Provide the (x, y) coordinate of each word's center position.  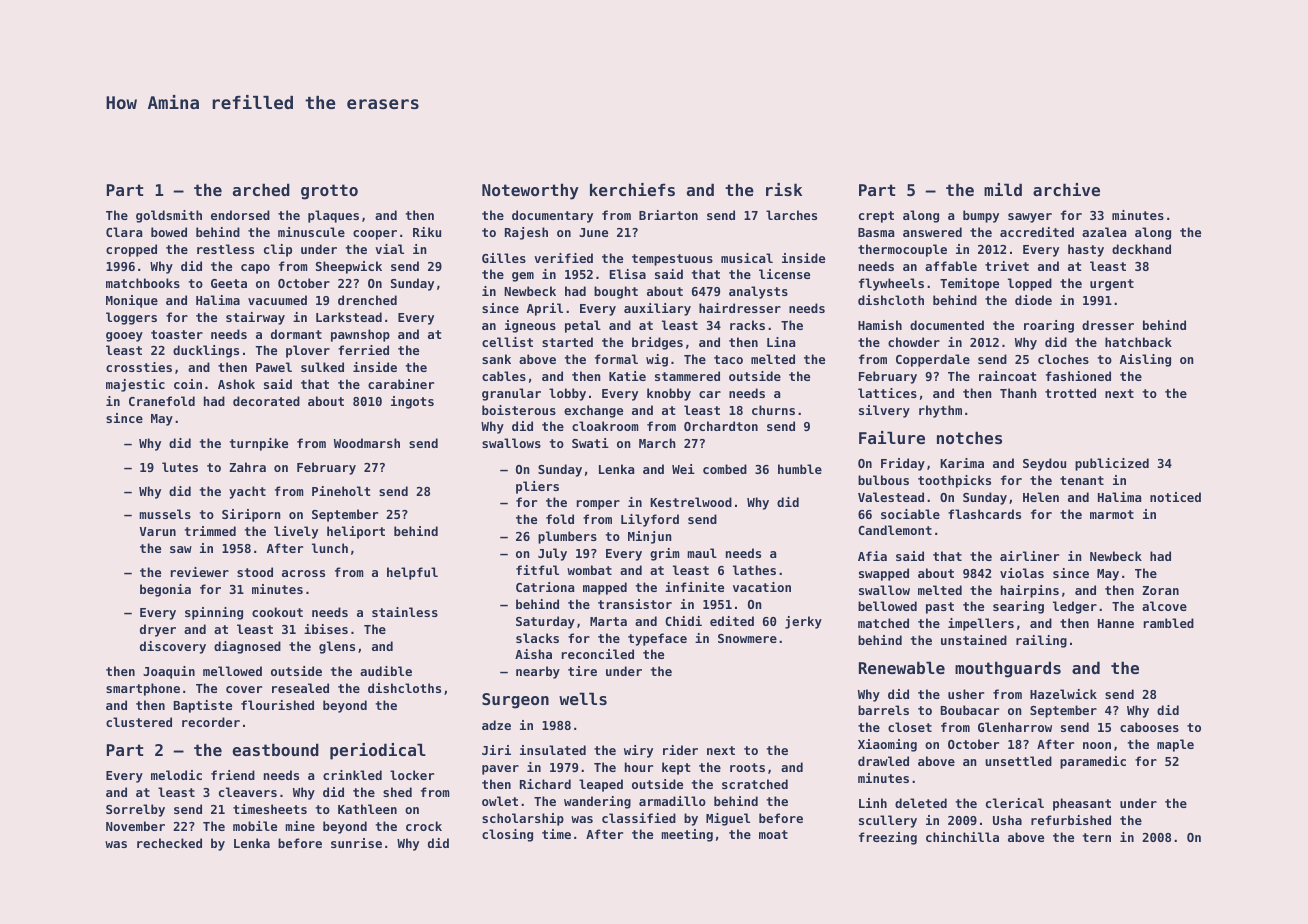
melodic (176, 775)
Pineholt (341, 491)
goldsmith (169, 216)
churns (773, 410)
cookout (277, 612)
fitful (537, 570)
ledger (1075, 607)
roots (747, 767)
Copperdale (933, 360)
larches (791, 215)
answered (932, 232)
